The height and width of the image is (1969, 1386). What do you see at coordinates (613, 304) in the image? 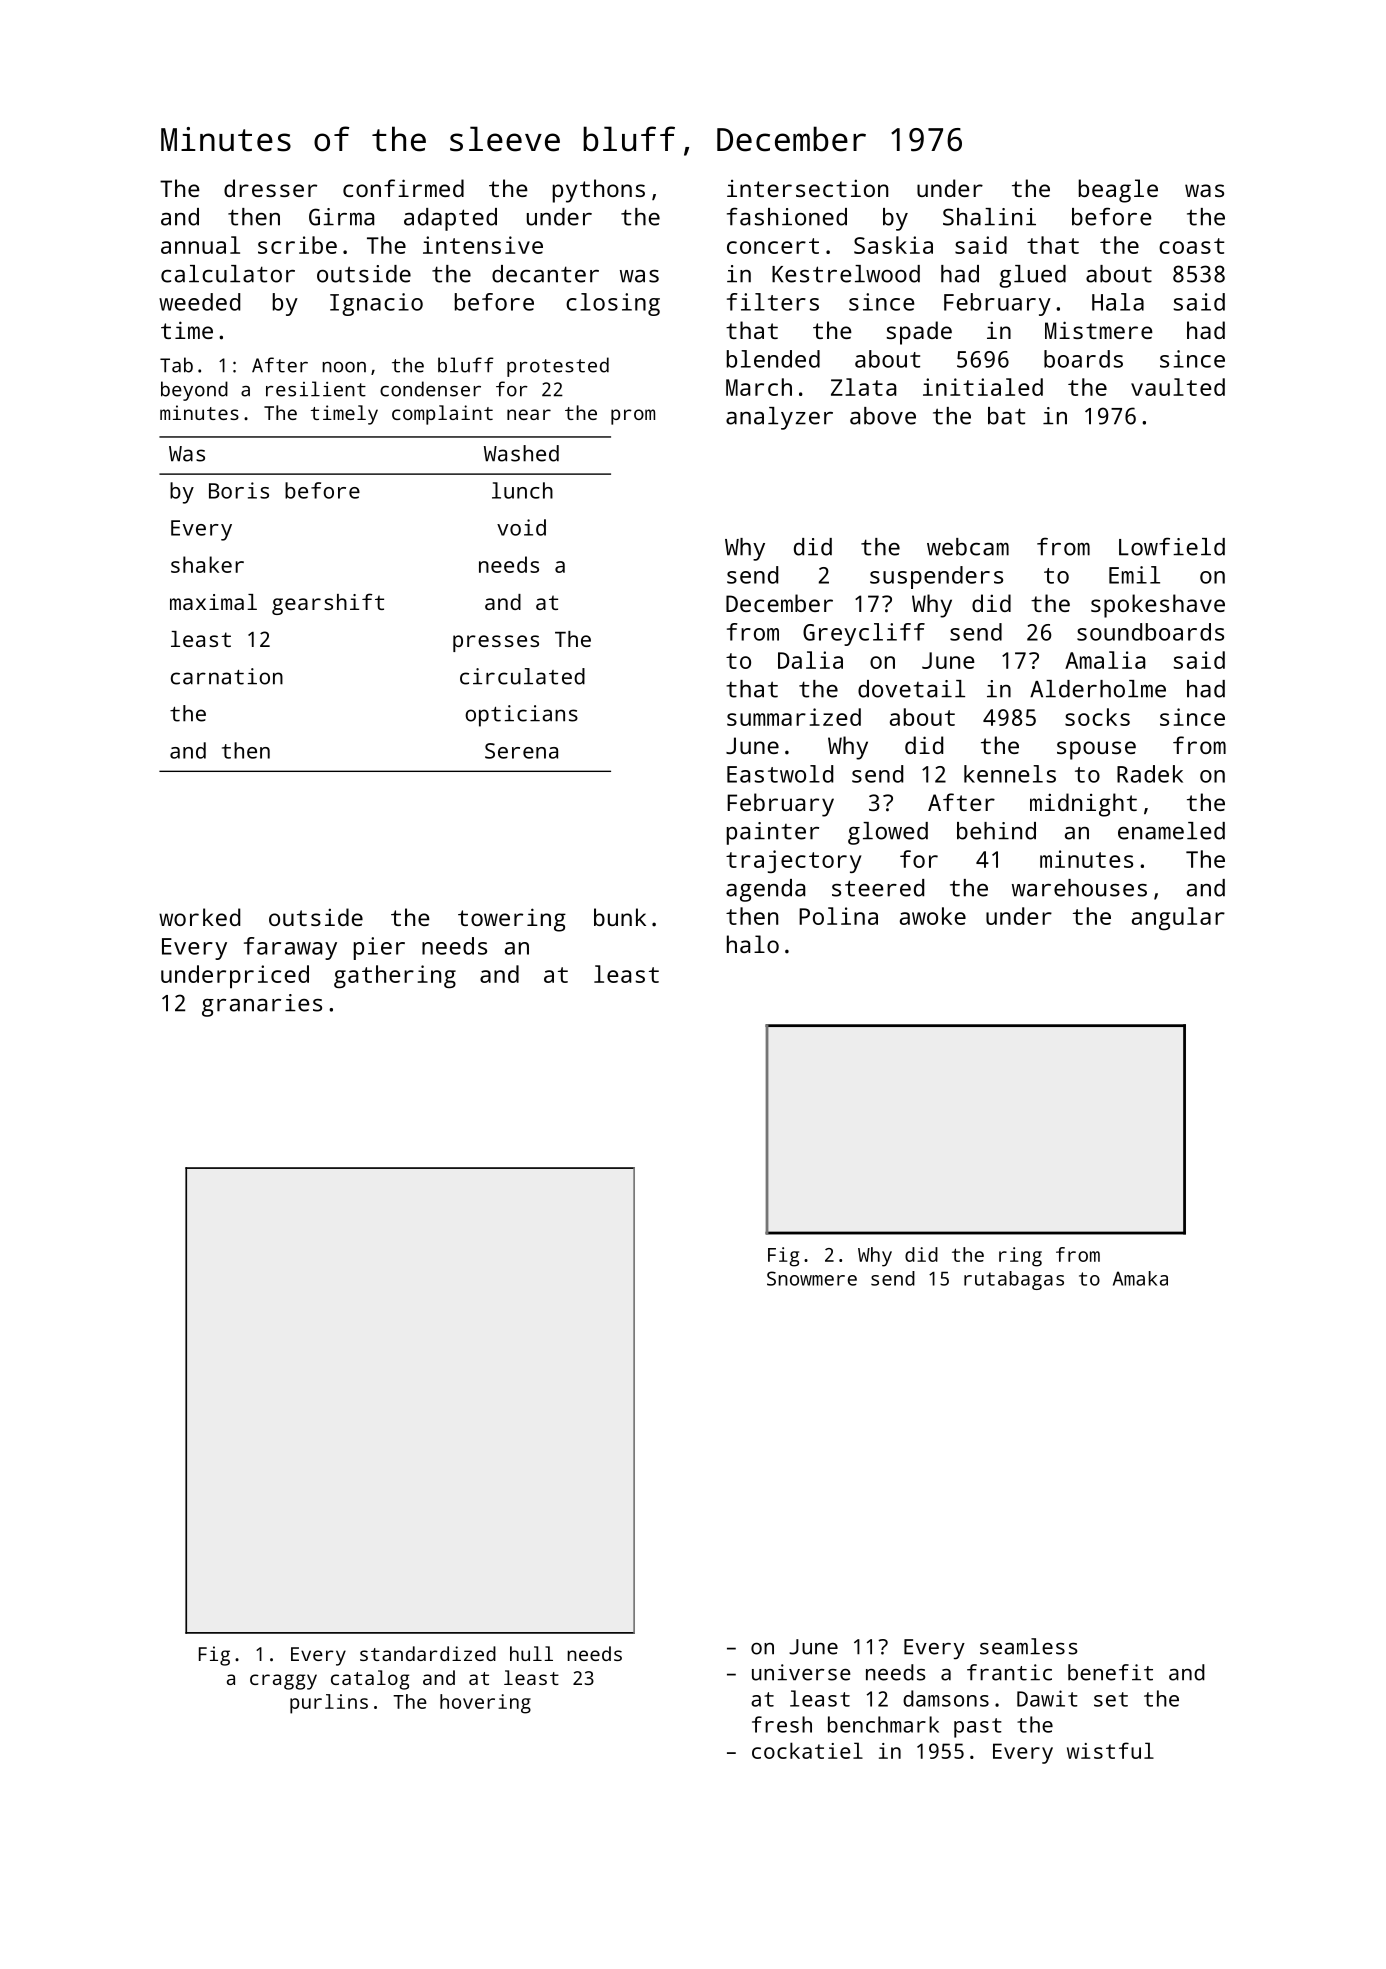
I see `closing` at bounding box center [613, 304].
